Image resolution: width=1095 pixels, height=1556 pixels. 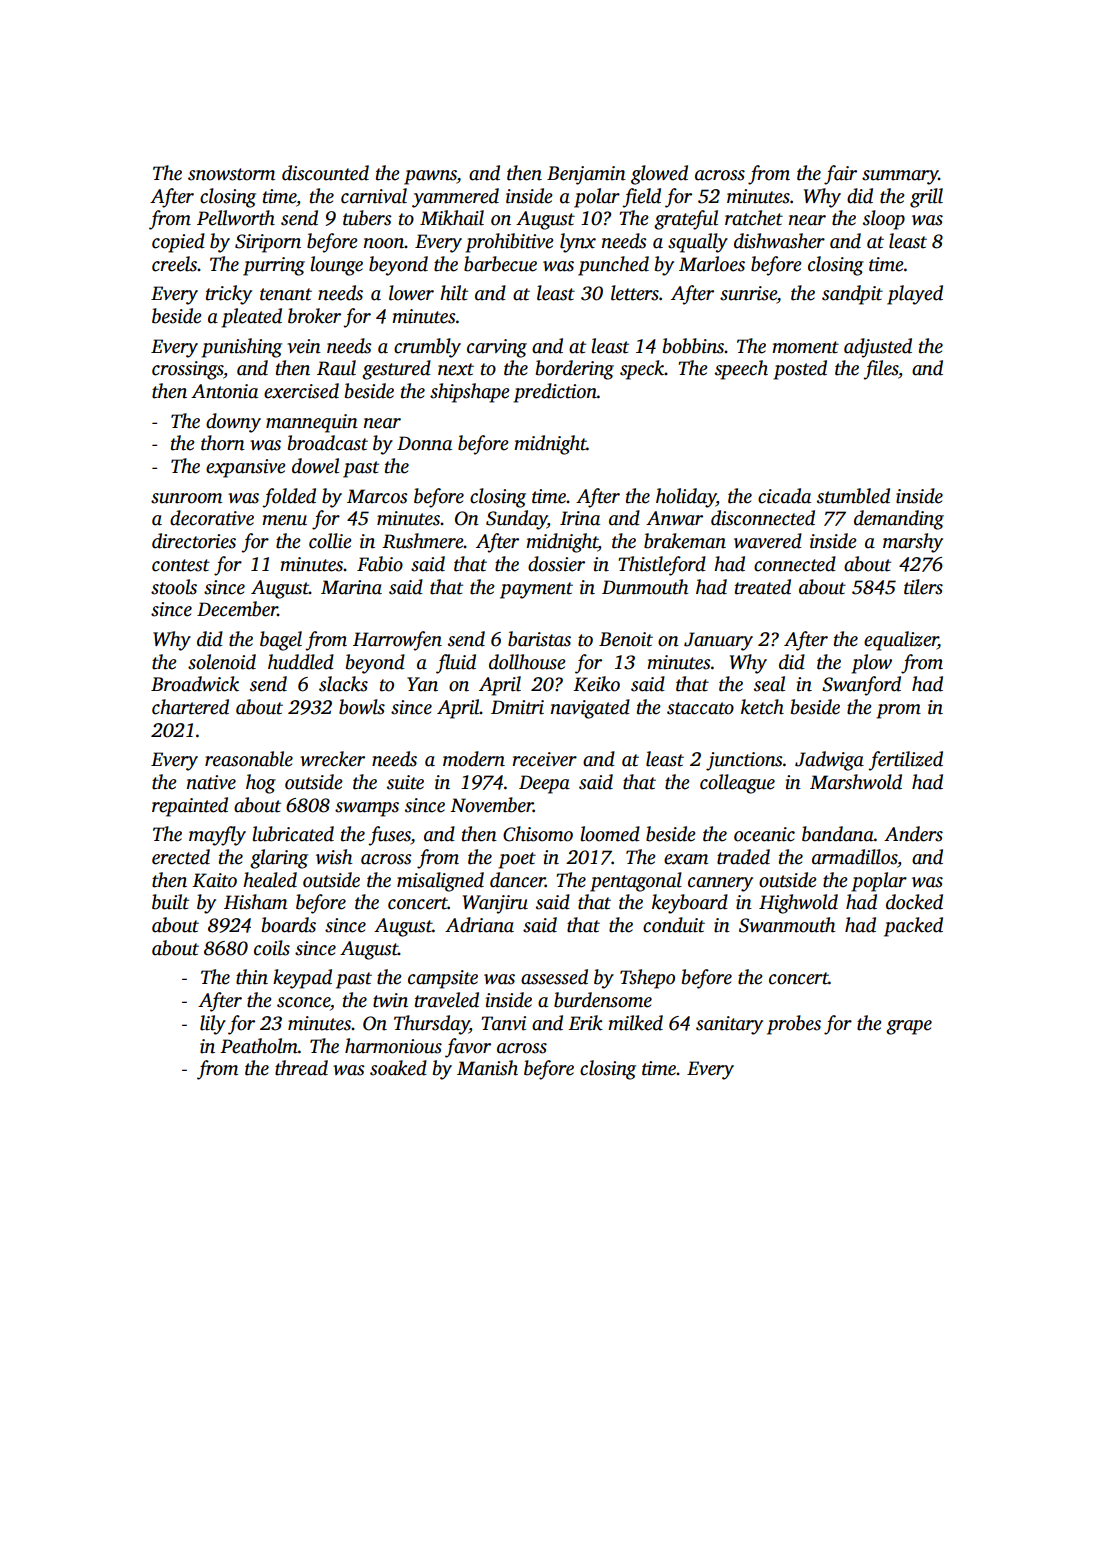 What do you see at coordinates (840, 175) in the screenshot?
I see `fair` at bounding box center [840, 175].
